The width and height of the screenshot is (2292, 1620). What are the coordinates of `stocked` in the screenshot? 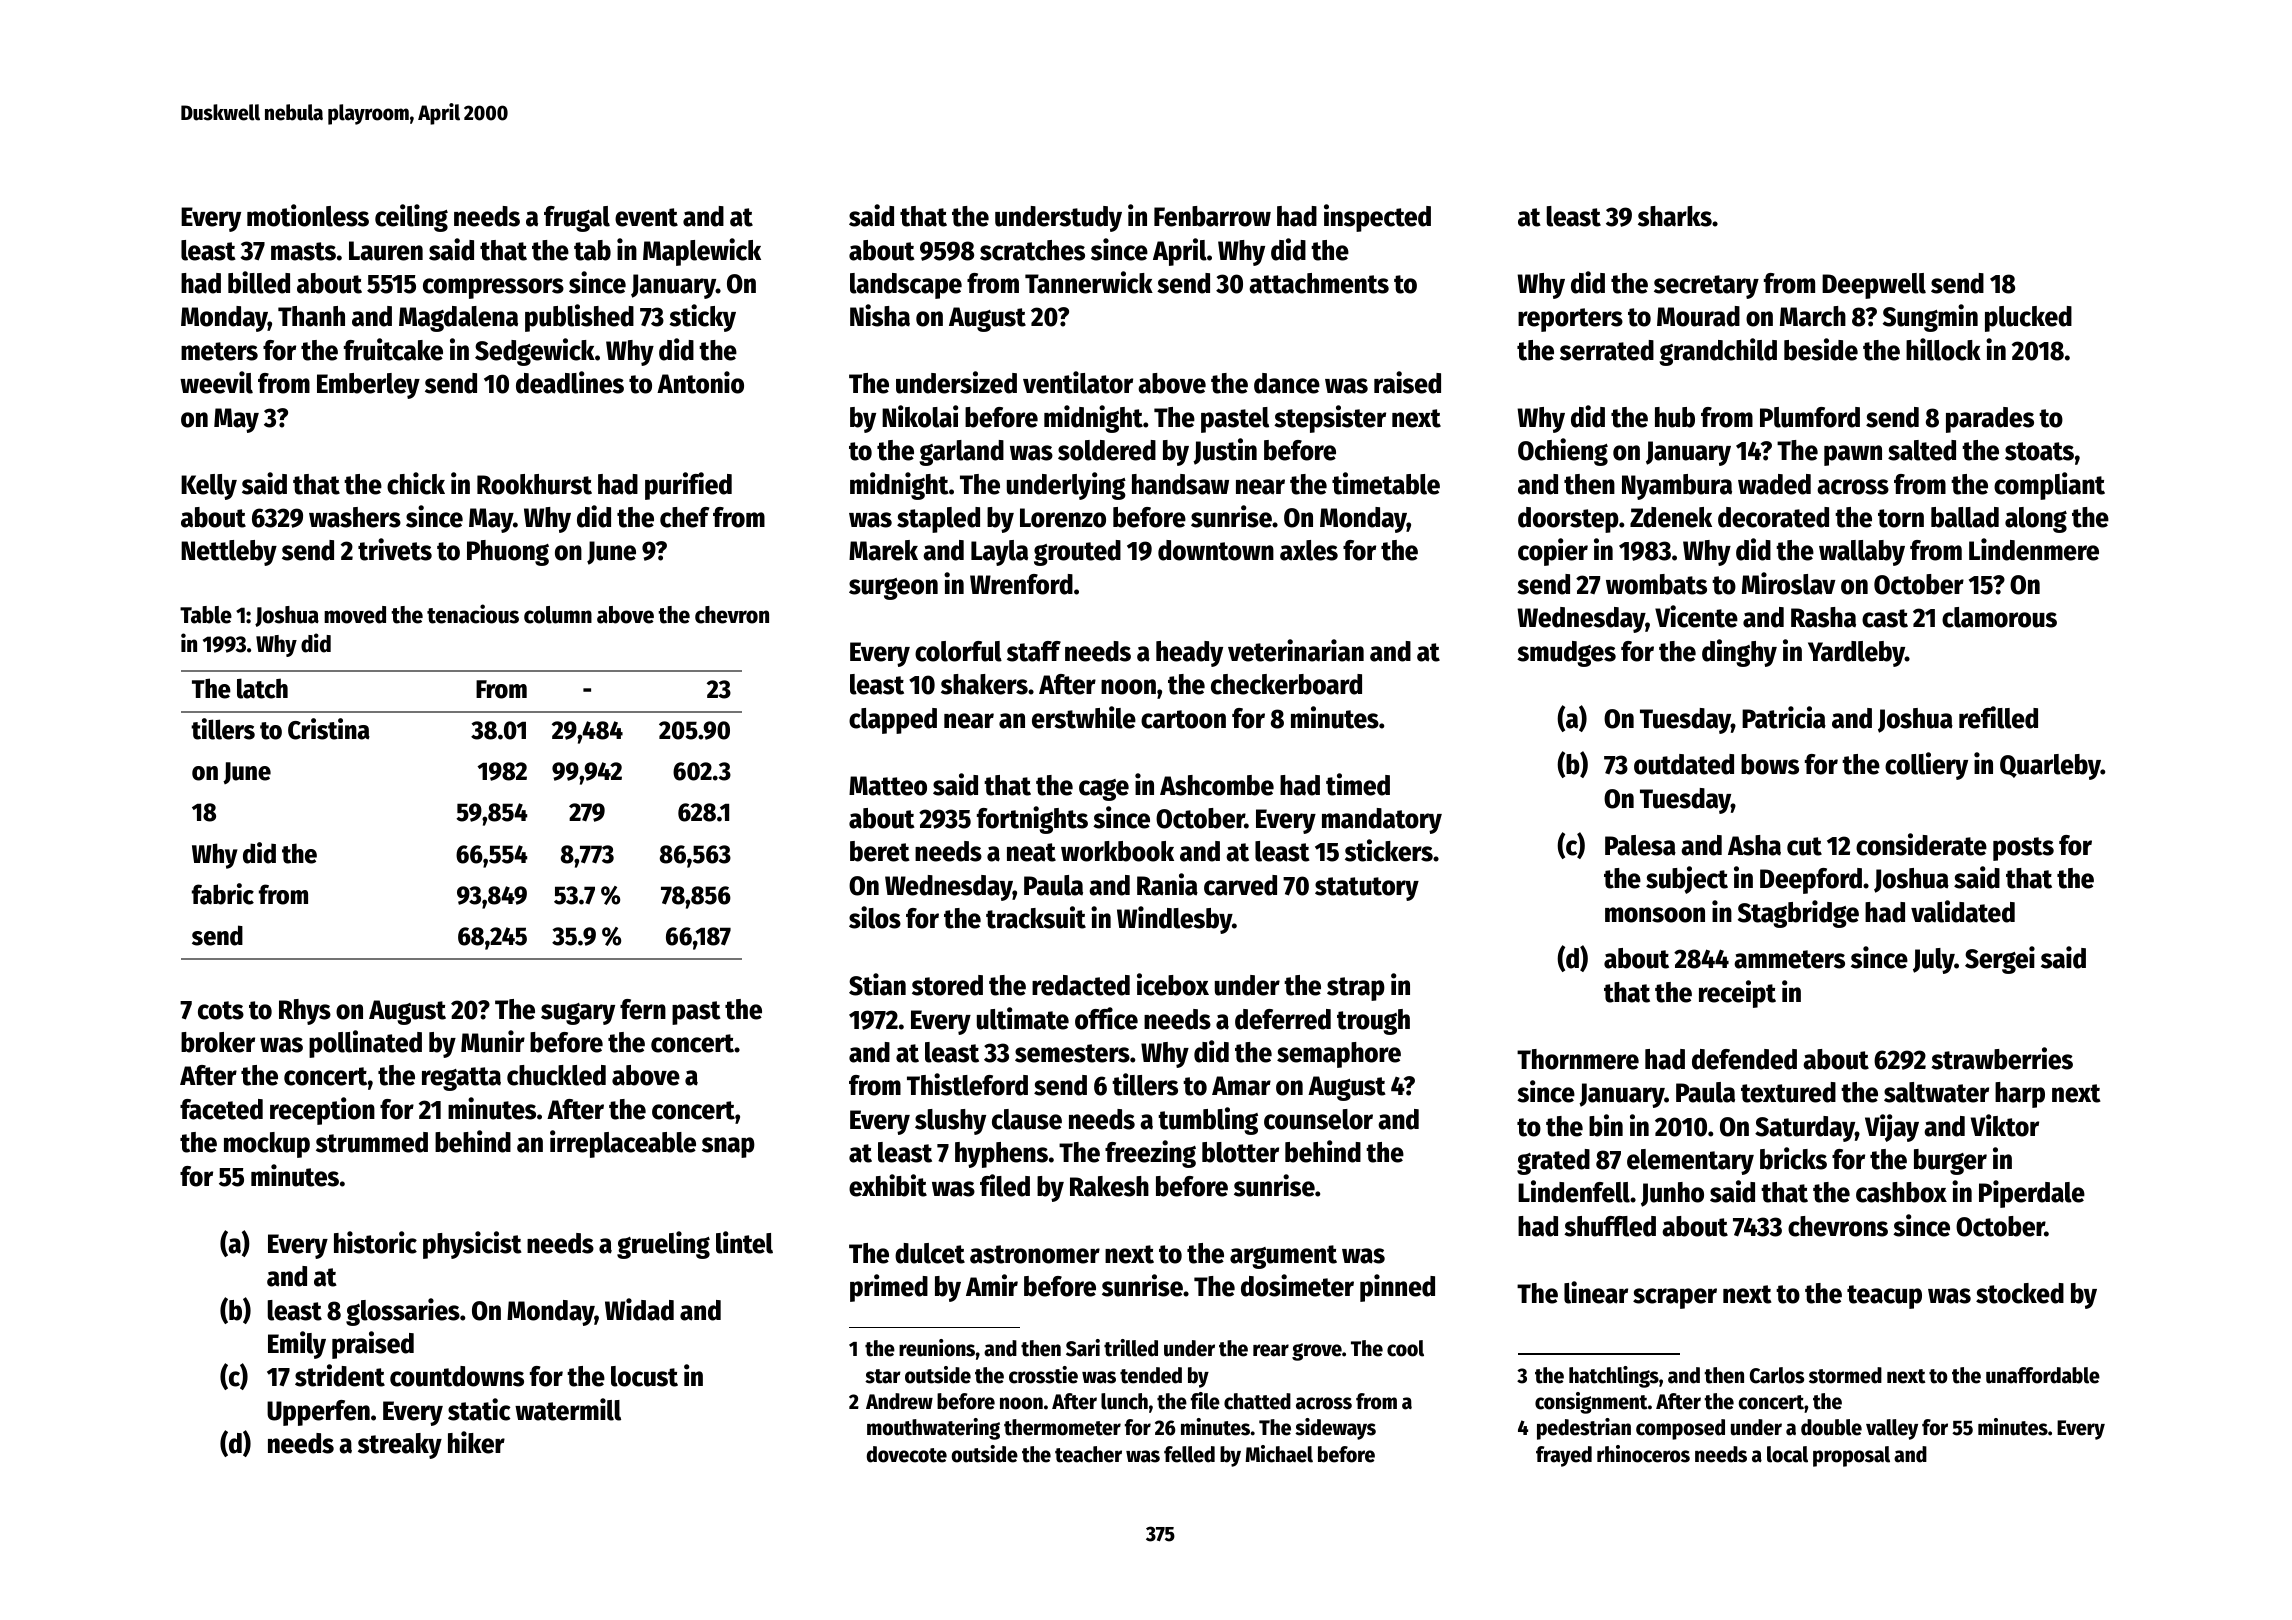 It's located at (2020, 1293).
